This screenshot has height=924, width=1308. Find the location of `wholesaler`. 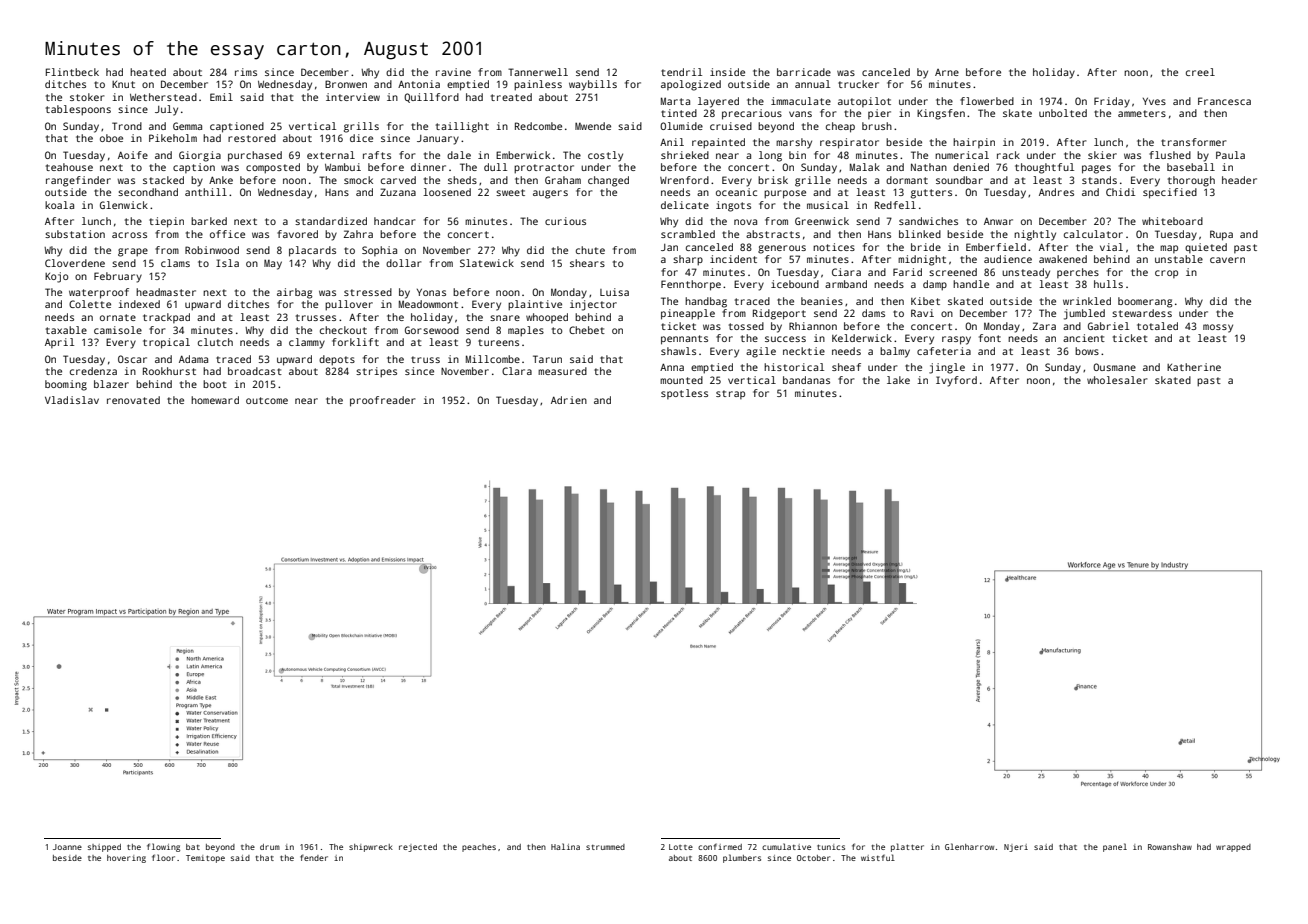

wholesaler is located at coordinates (1117, 380).
